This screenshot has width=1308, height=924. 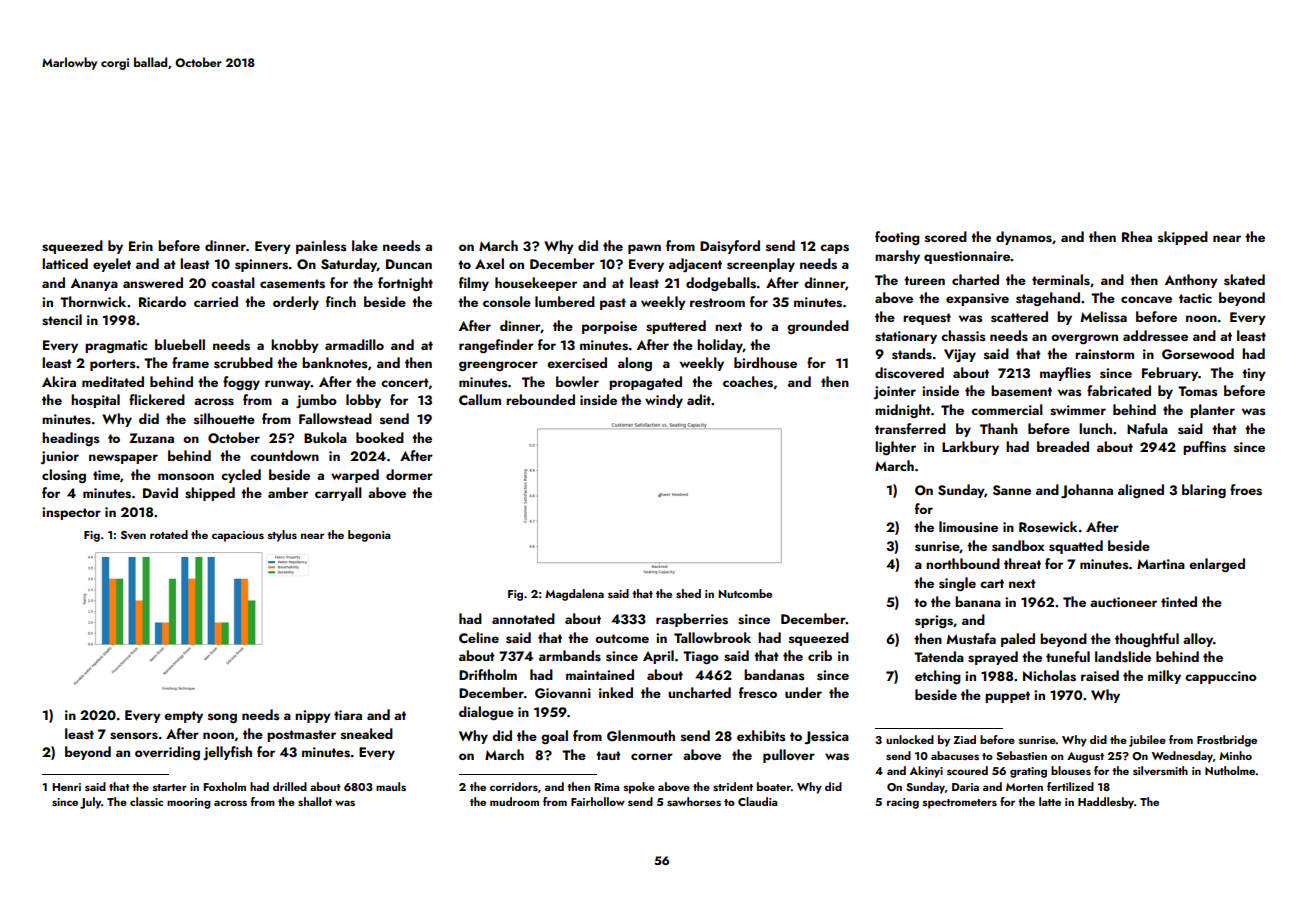 I want to click on puffins, so click(x=1204, y=448).
